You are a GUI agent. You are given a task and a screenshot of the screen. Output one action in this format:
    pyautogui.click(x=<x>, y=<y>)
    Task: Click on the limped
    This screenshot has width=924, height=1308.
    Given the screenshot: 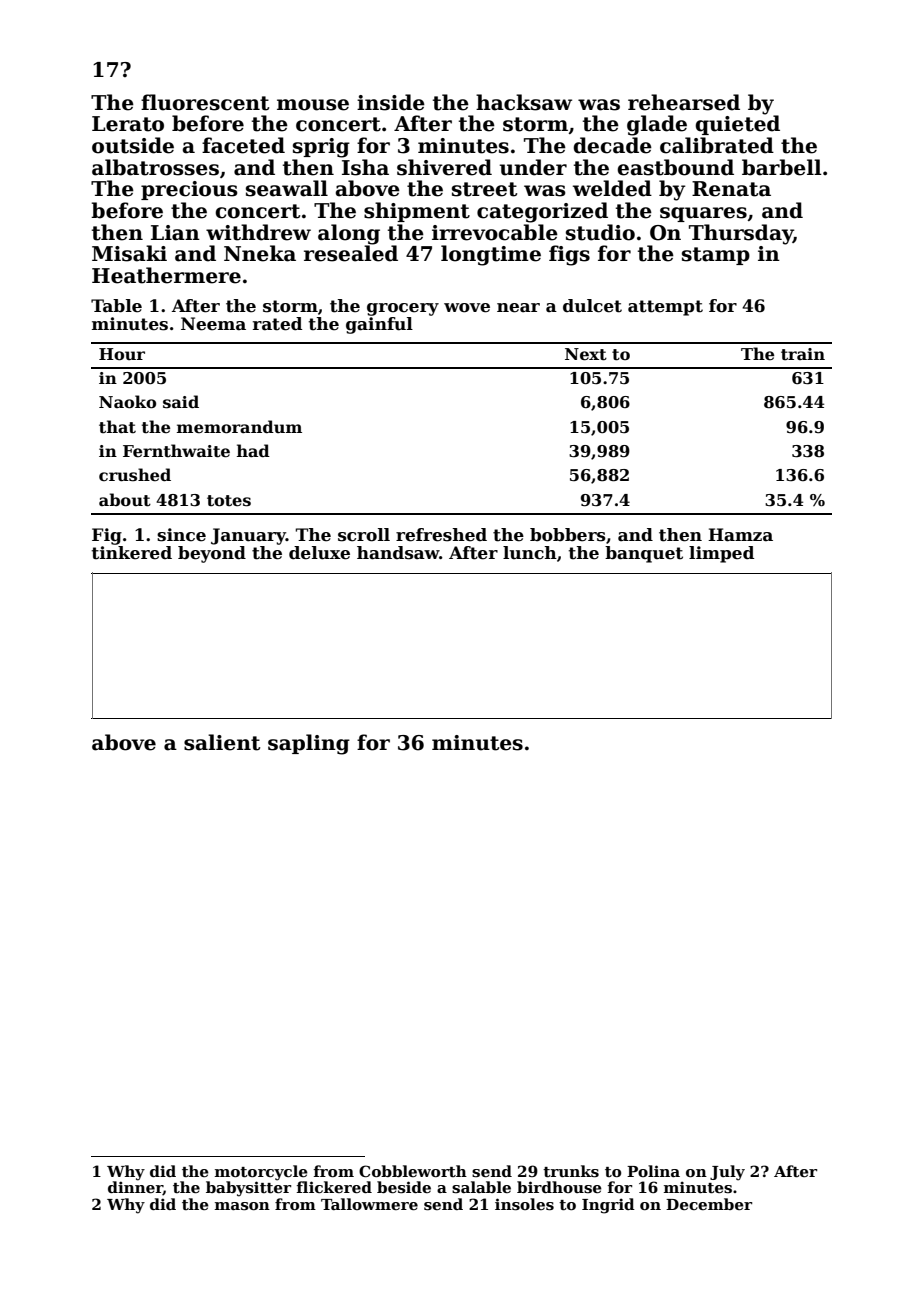 What is the action you would take?
    pyautogui.click(x=721, y=554)
